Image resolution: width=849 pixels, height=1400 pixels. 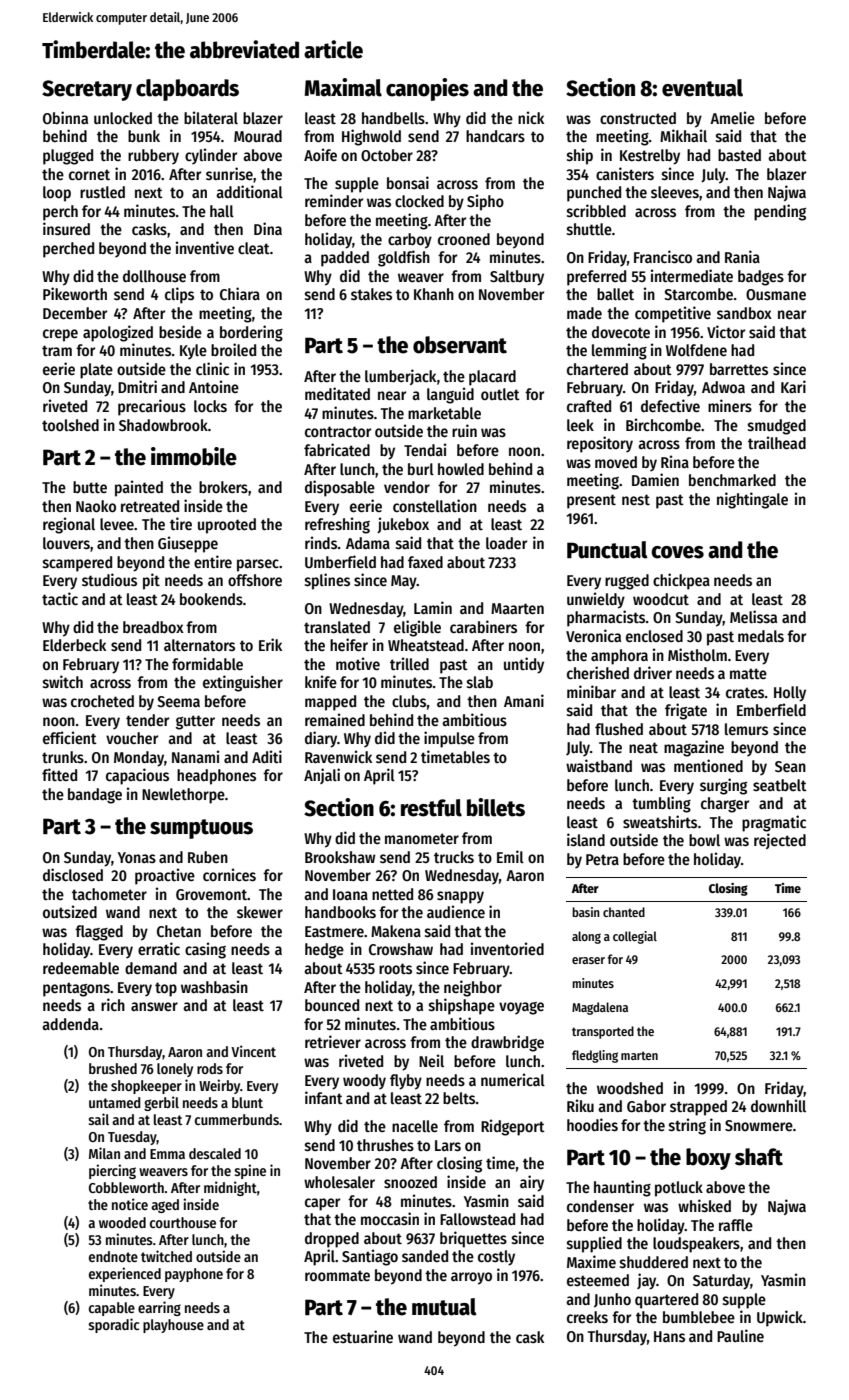 What do you see at coordinates (321, 542) in the document?
I see `rinds` at bounding box center [321, 542].
